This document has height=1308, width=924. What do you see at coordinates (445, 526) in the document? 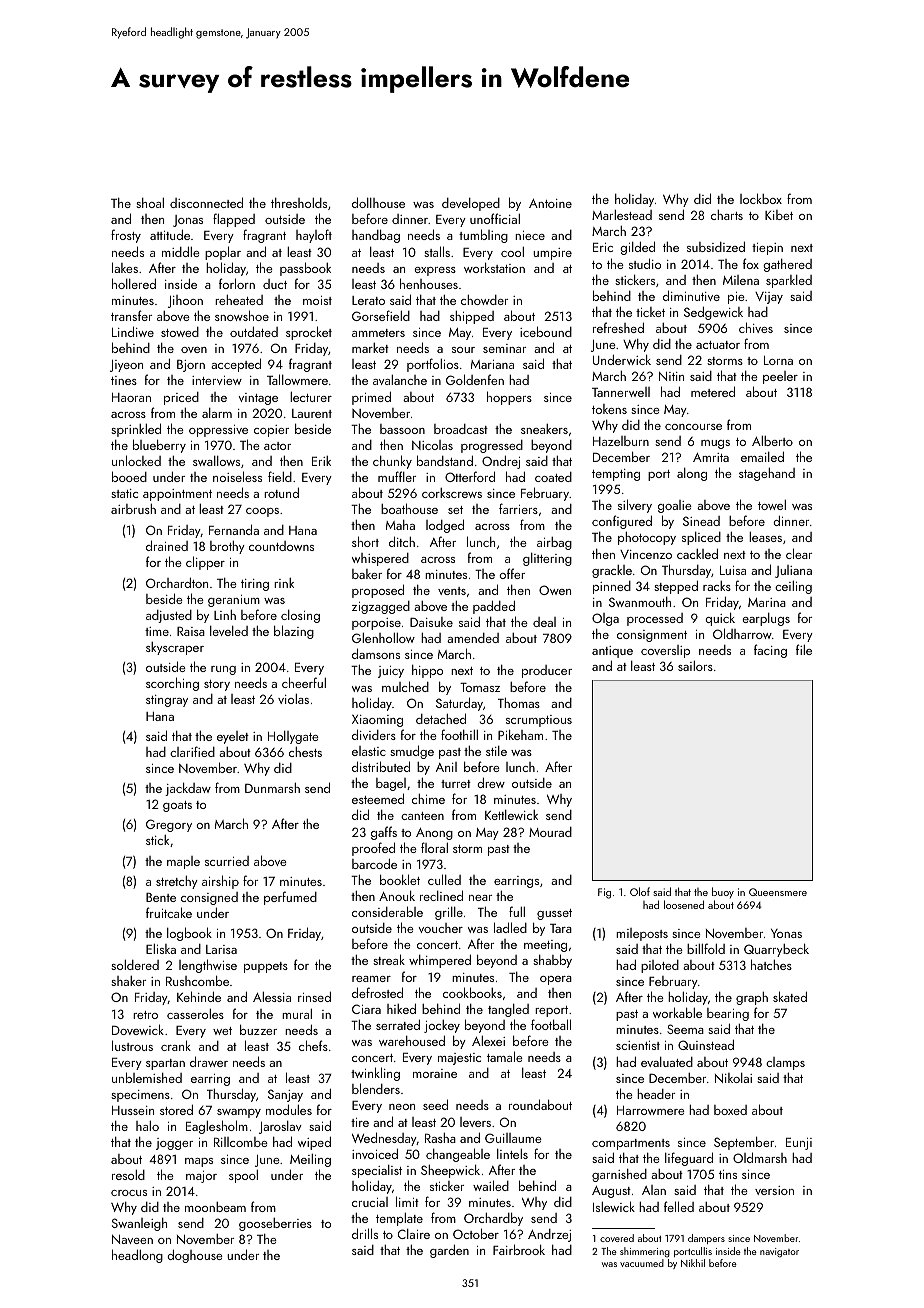
I see `lodged` at bounding box center [445, 526].
